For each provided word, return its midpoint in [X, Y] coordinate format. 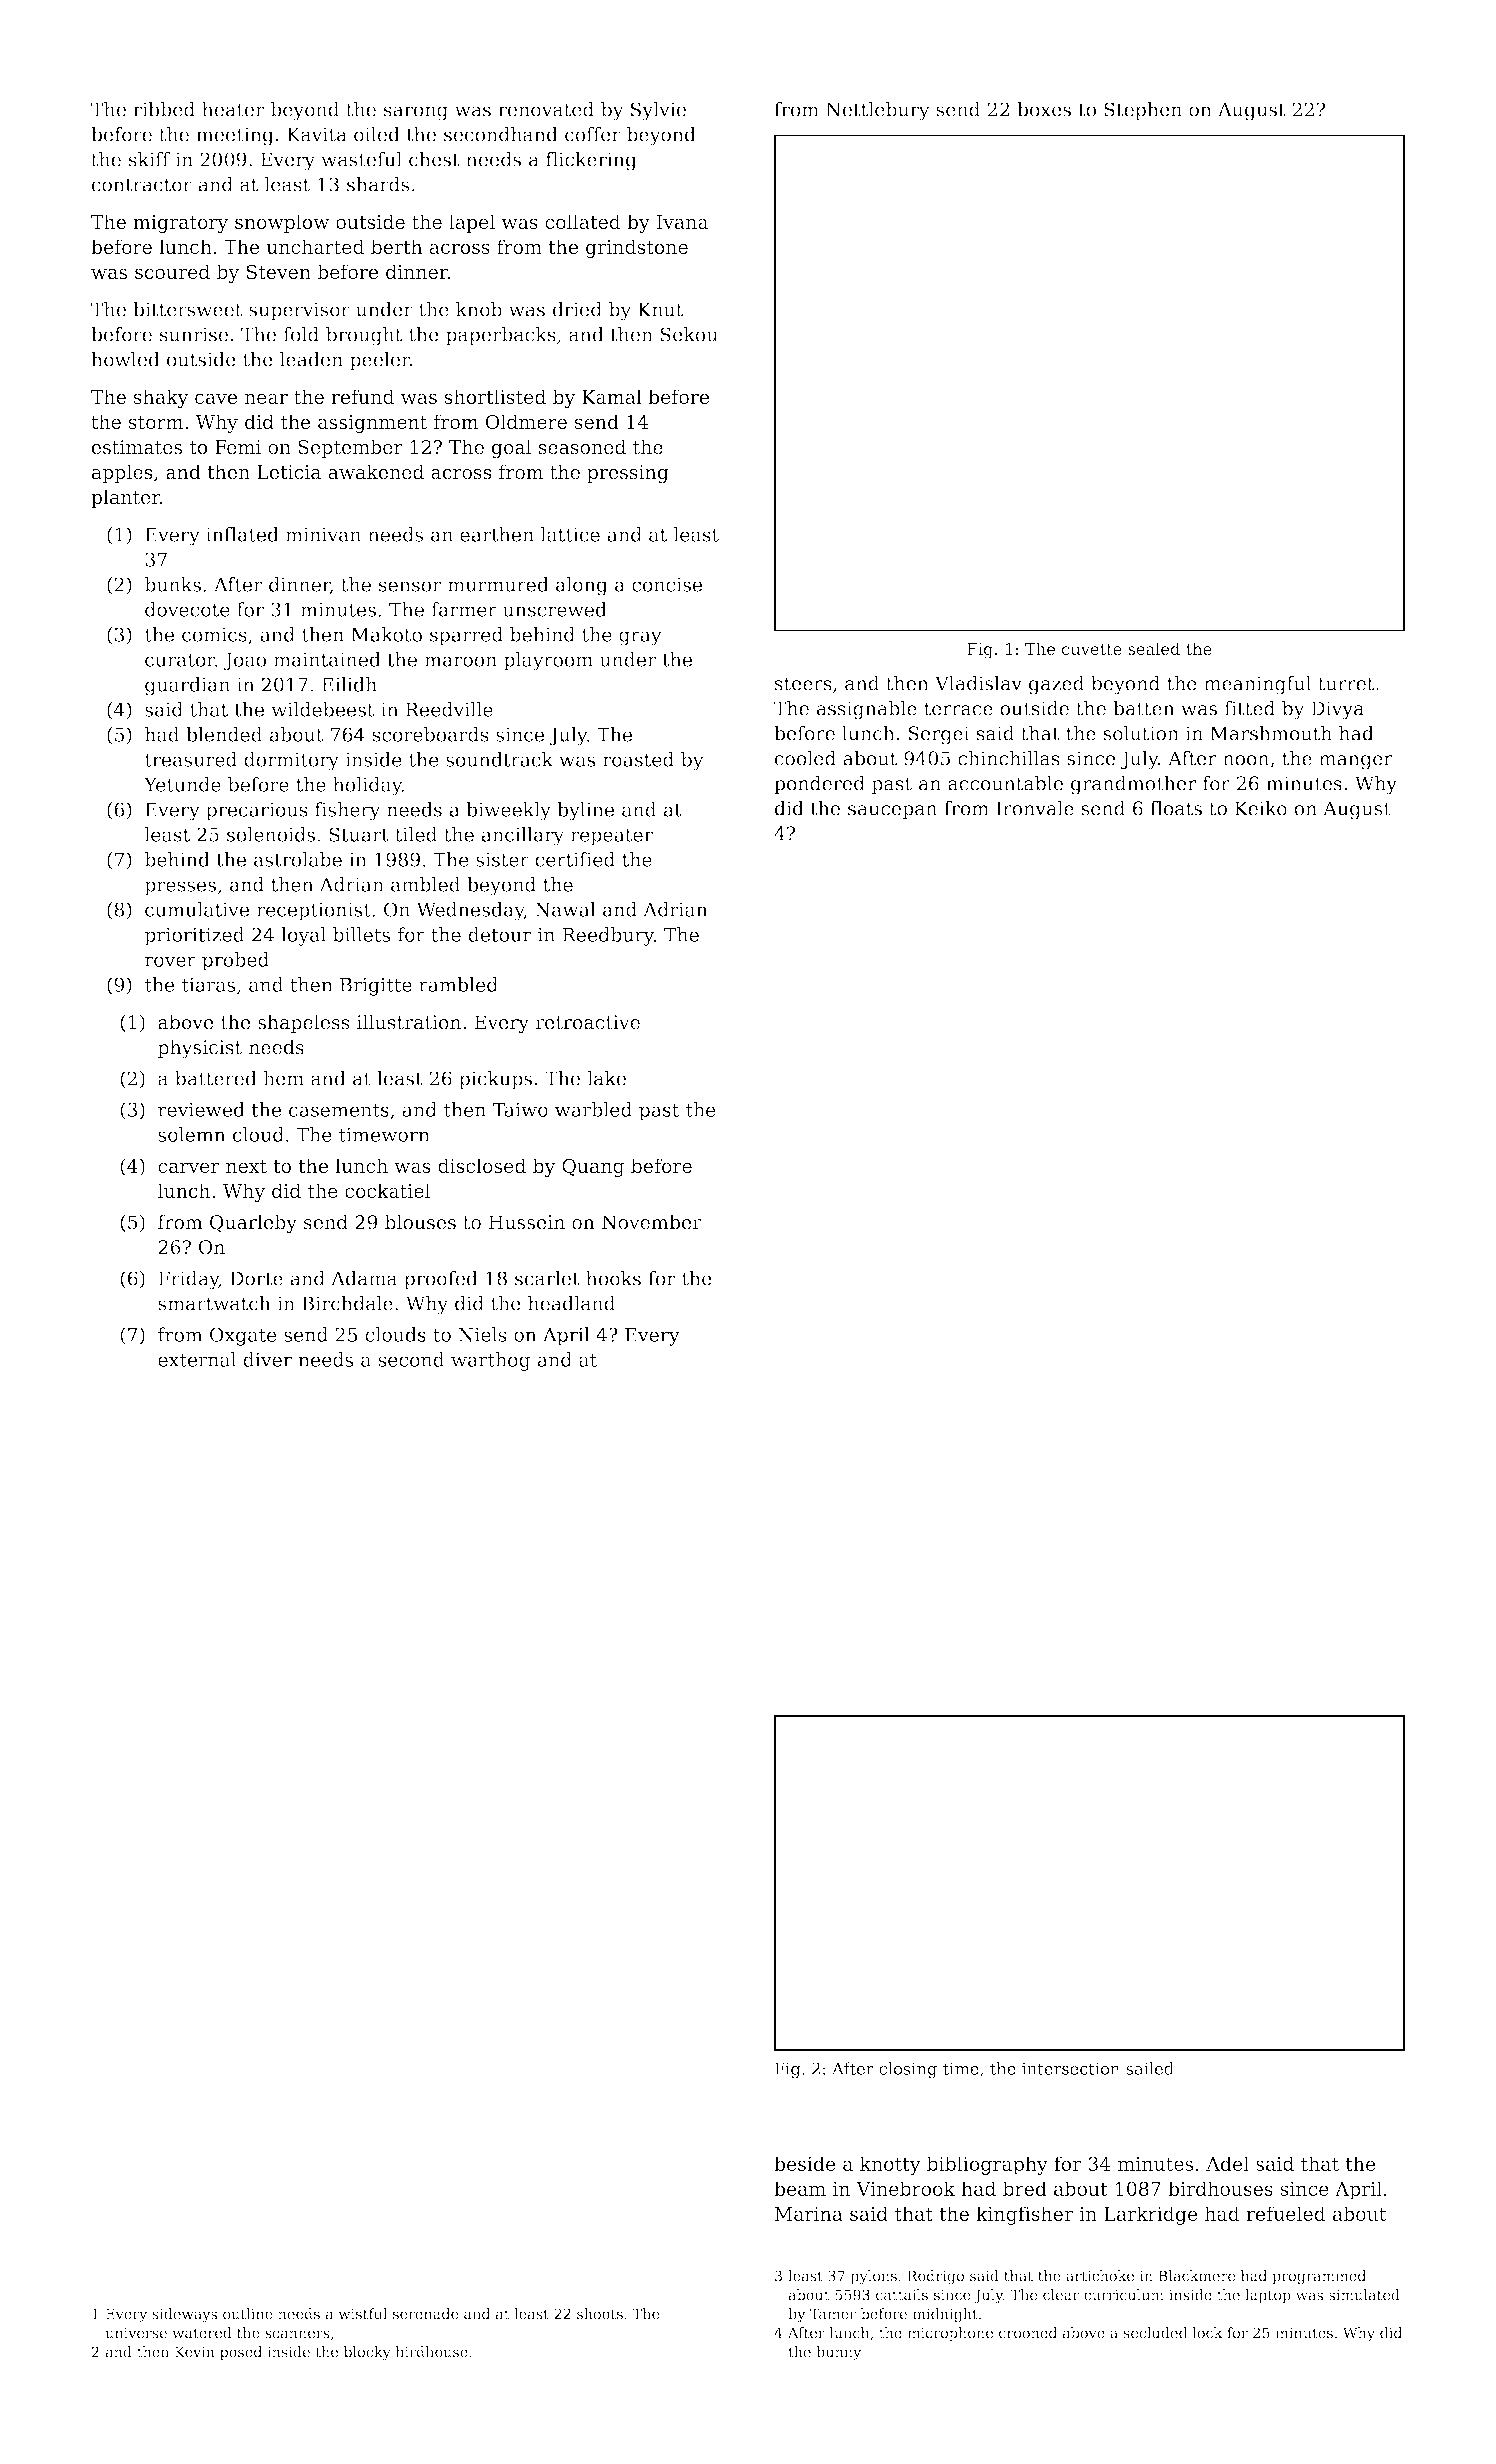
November [651, 1222]
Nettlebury [878, 111]
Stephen [1143, 111]
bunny [838, 2353]
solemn [192, 1134]
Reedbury [608, 936]
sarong [416, 113]
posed [241, 2353]
